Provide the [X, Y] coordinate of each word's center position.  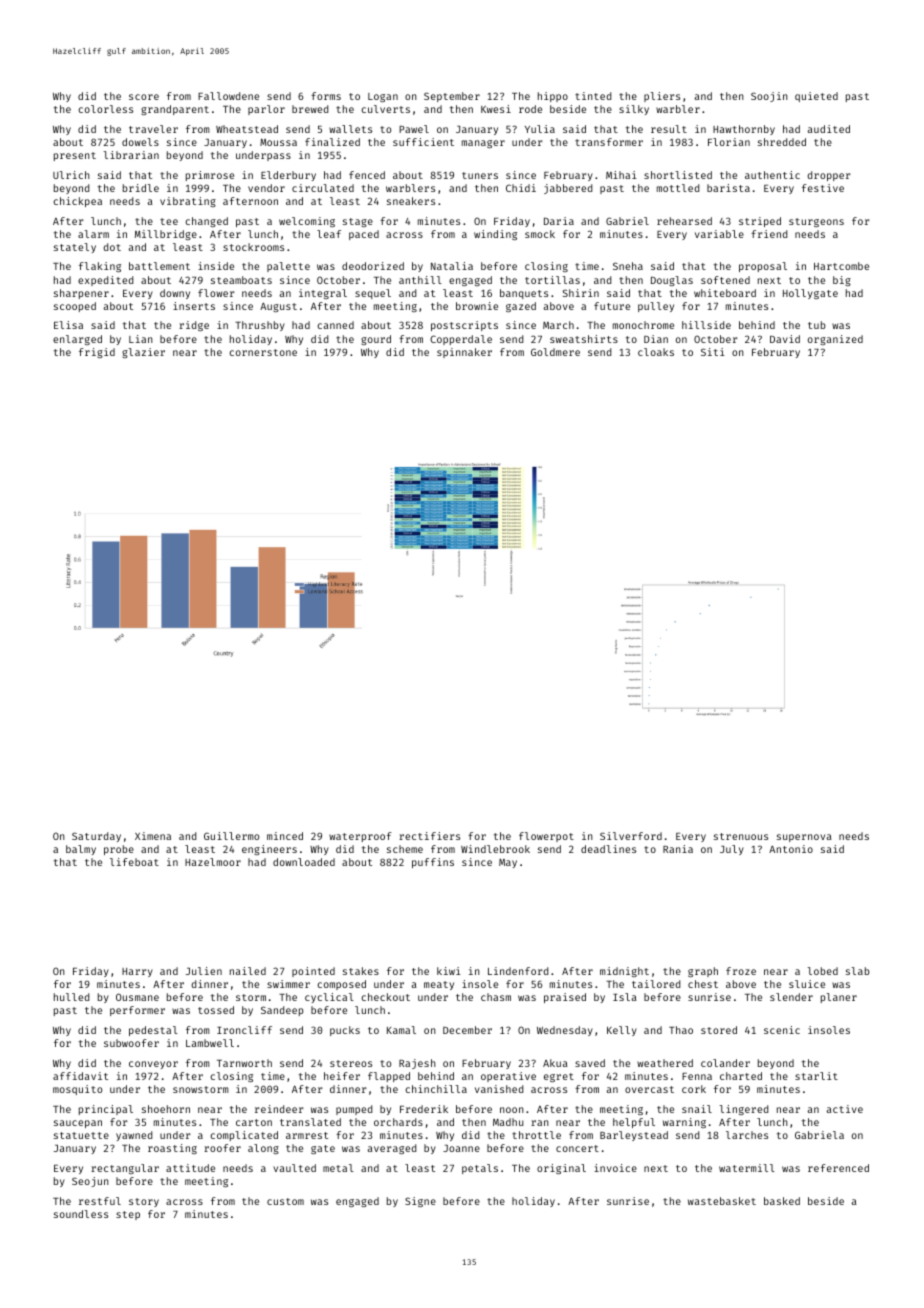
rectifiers [429, 836]
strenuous [741, 836]
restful [100, 1201]
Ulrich [71, 175]
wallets [350, 129]
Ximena [153, 836]
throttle [536, 1135]
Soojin [769, 97]
